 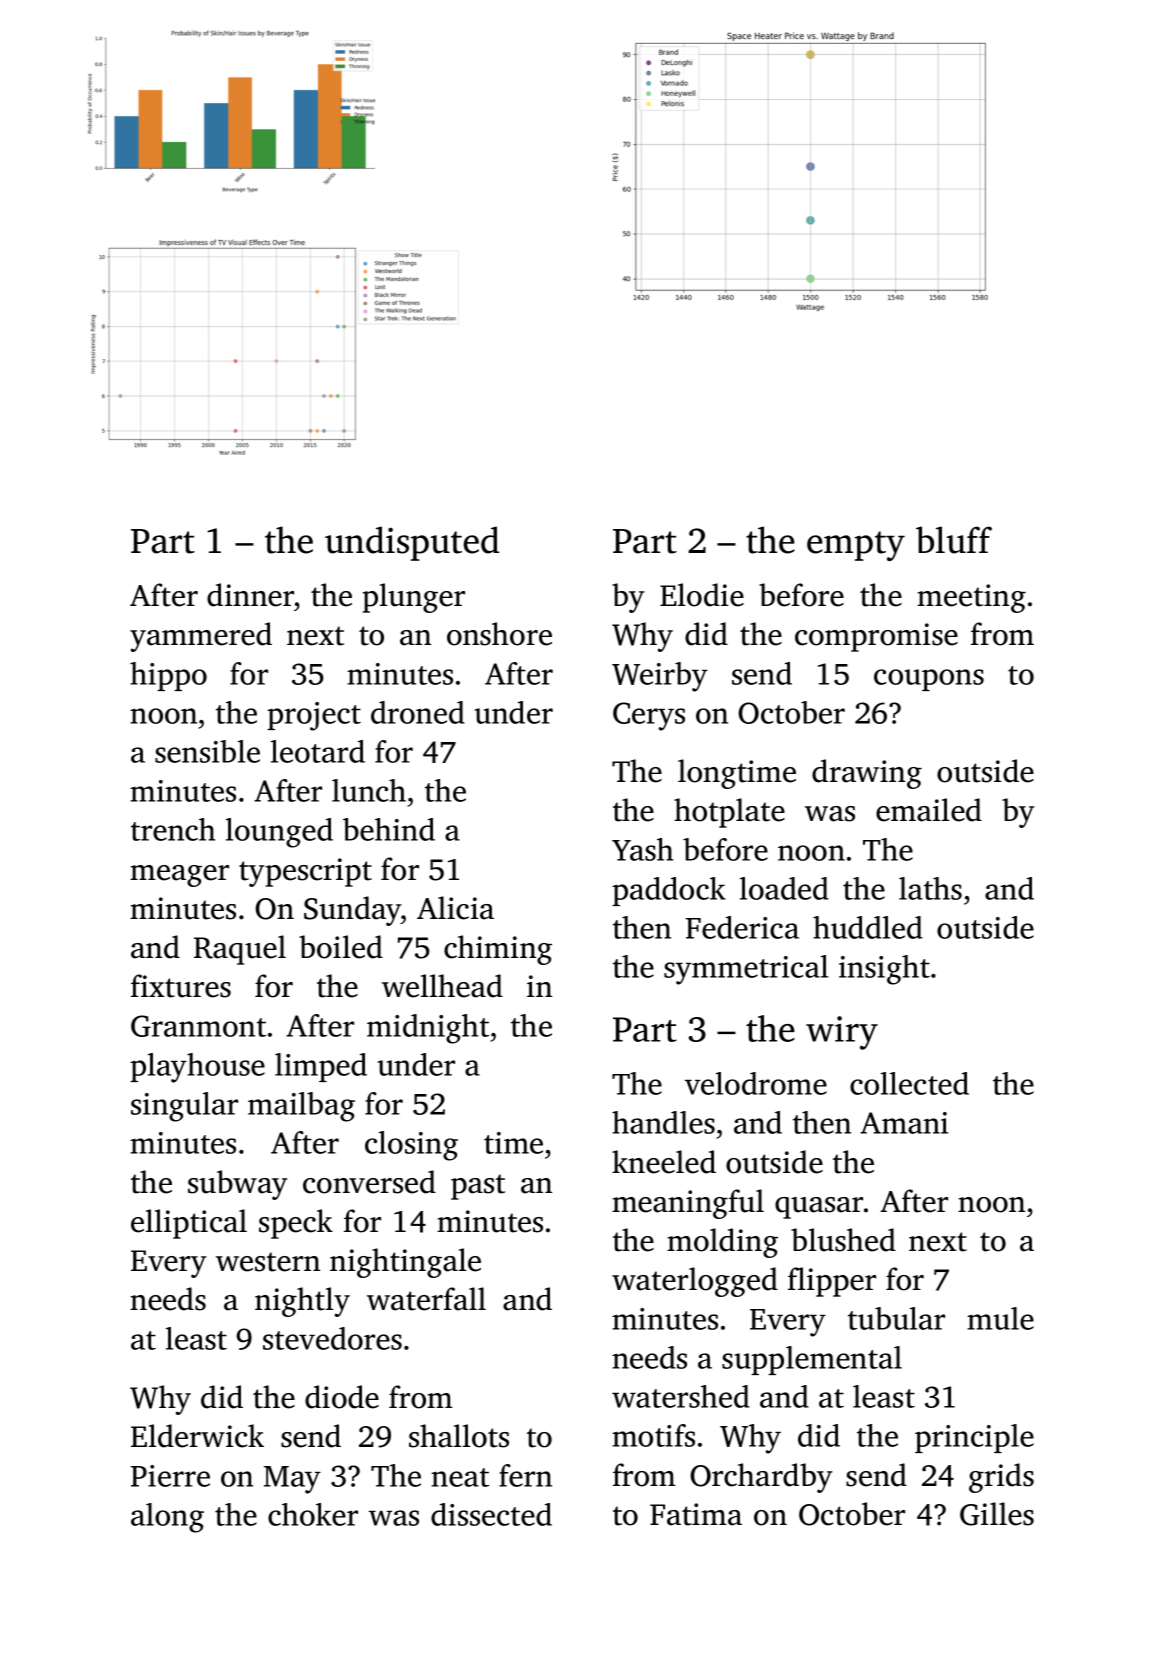 I want to click on mailbag, so click(x=301, y=1107).
